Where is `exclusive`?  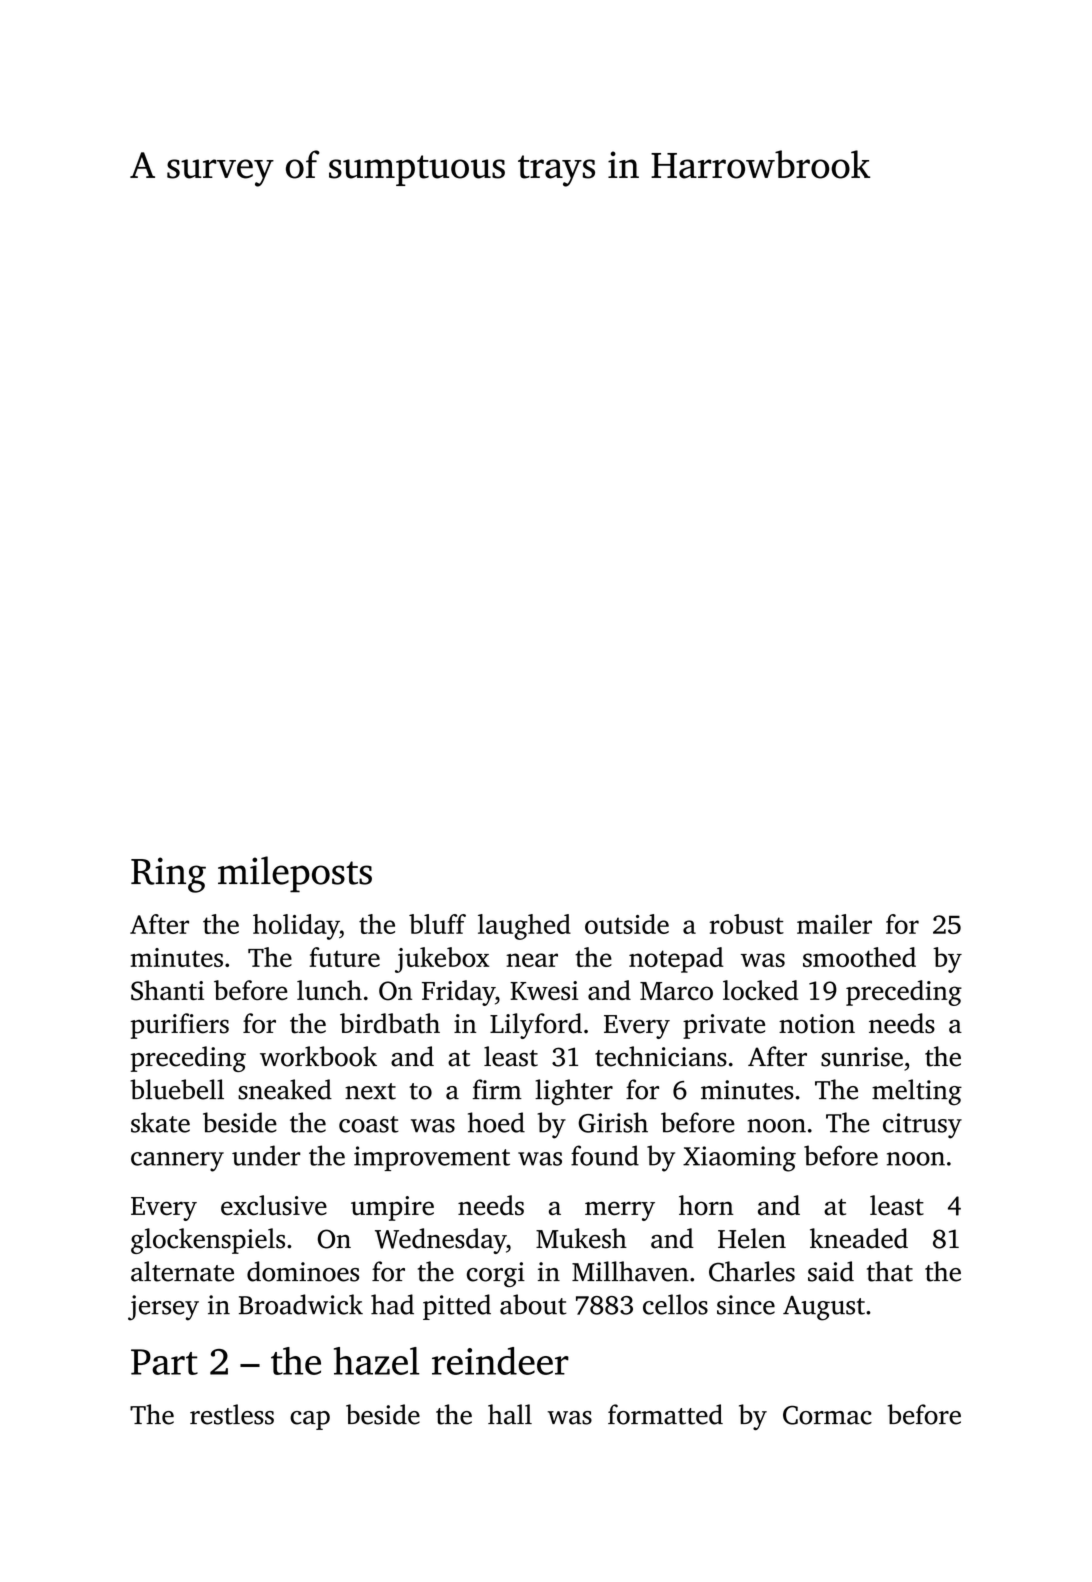 exclusive is located at coordinates (274, 1205).
